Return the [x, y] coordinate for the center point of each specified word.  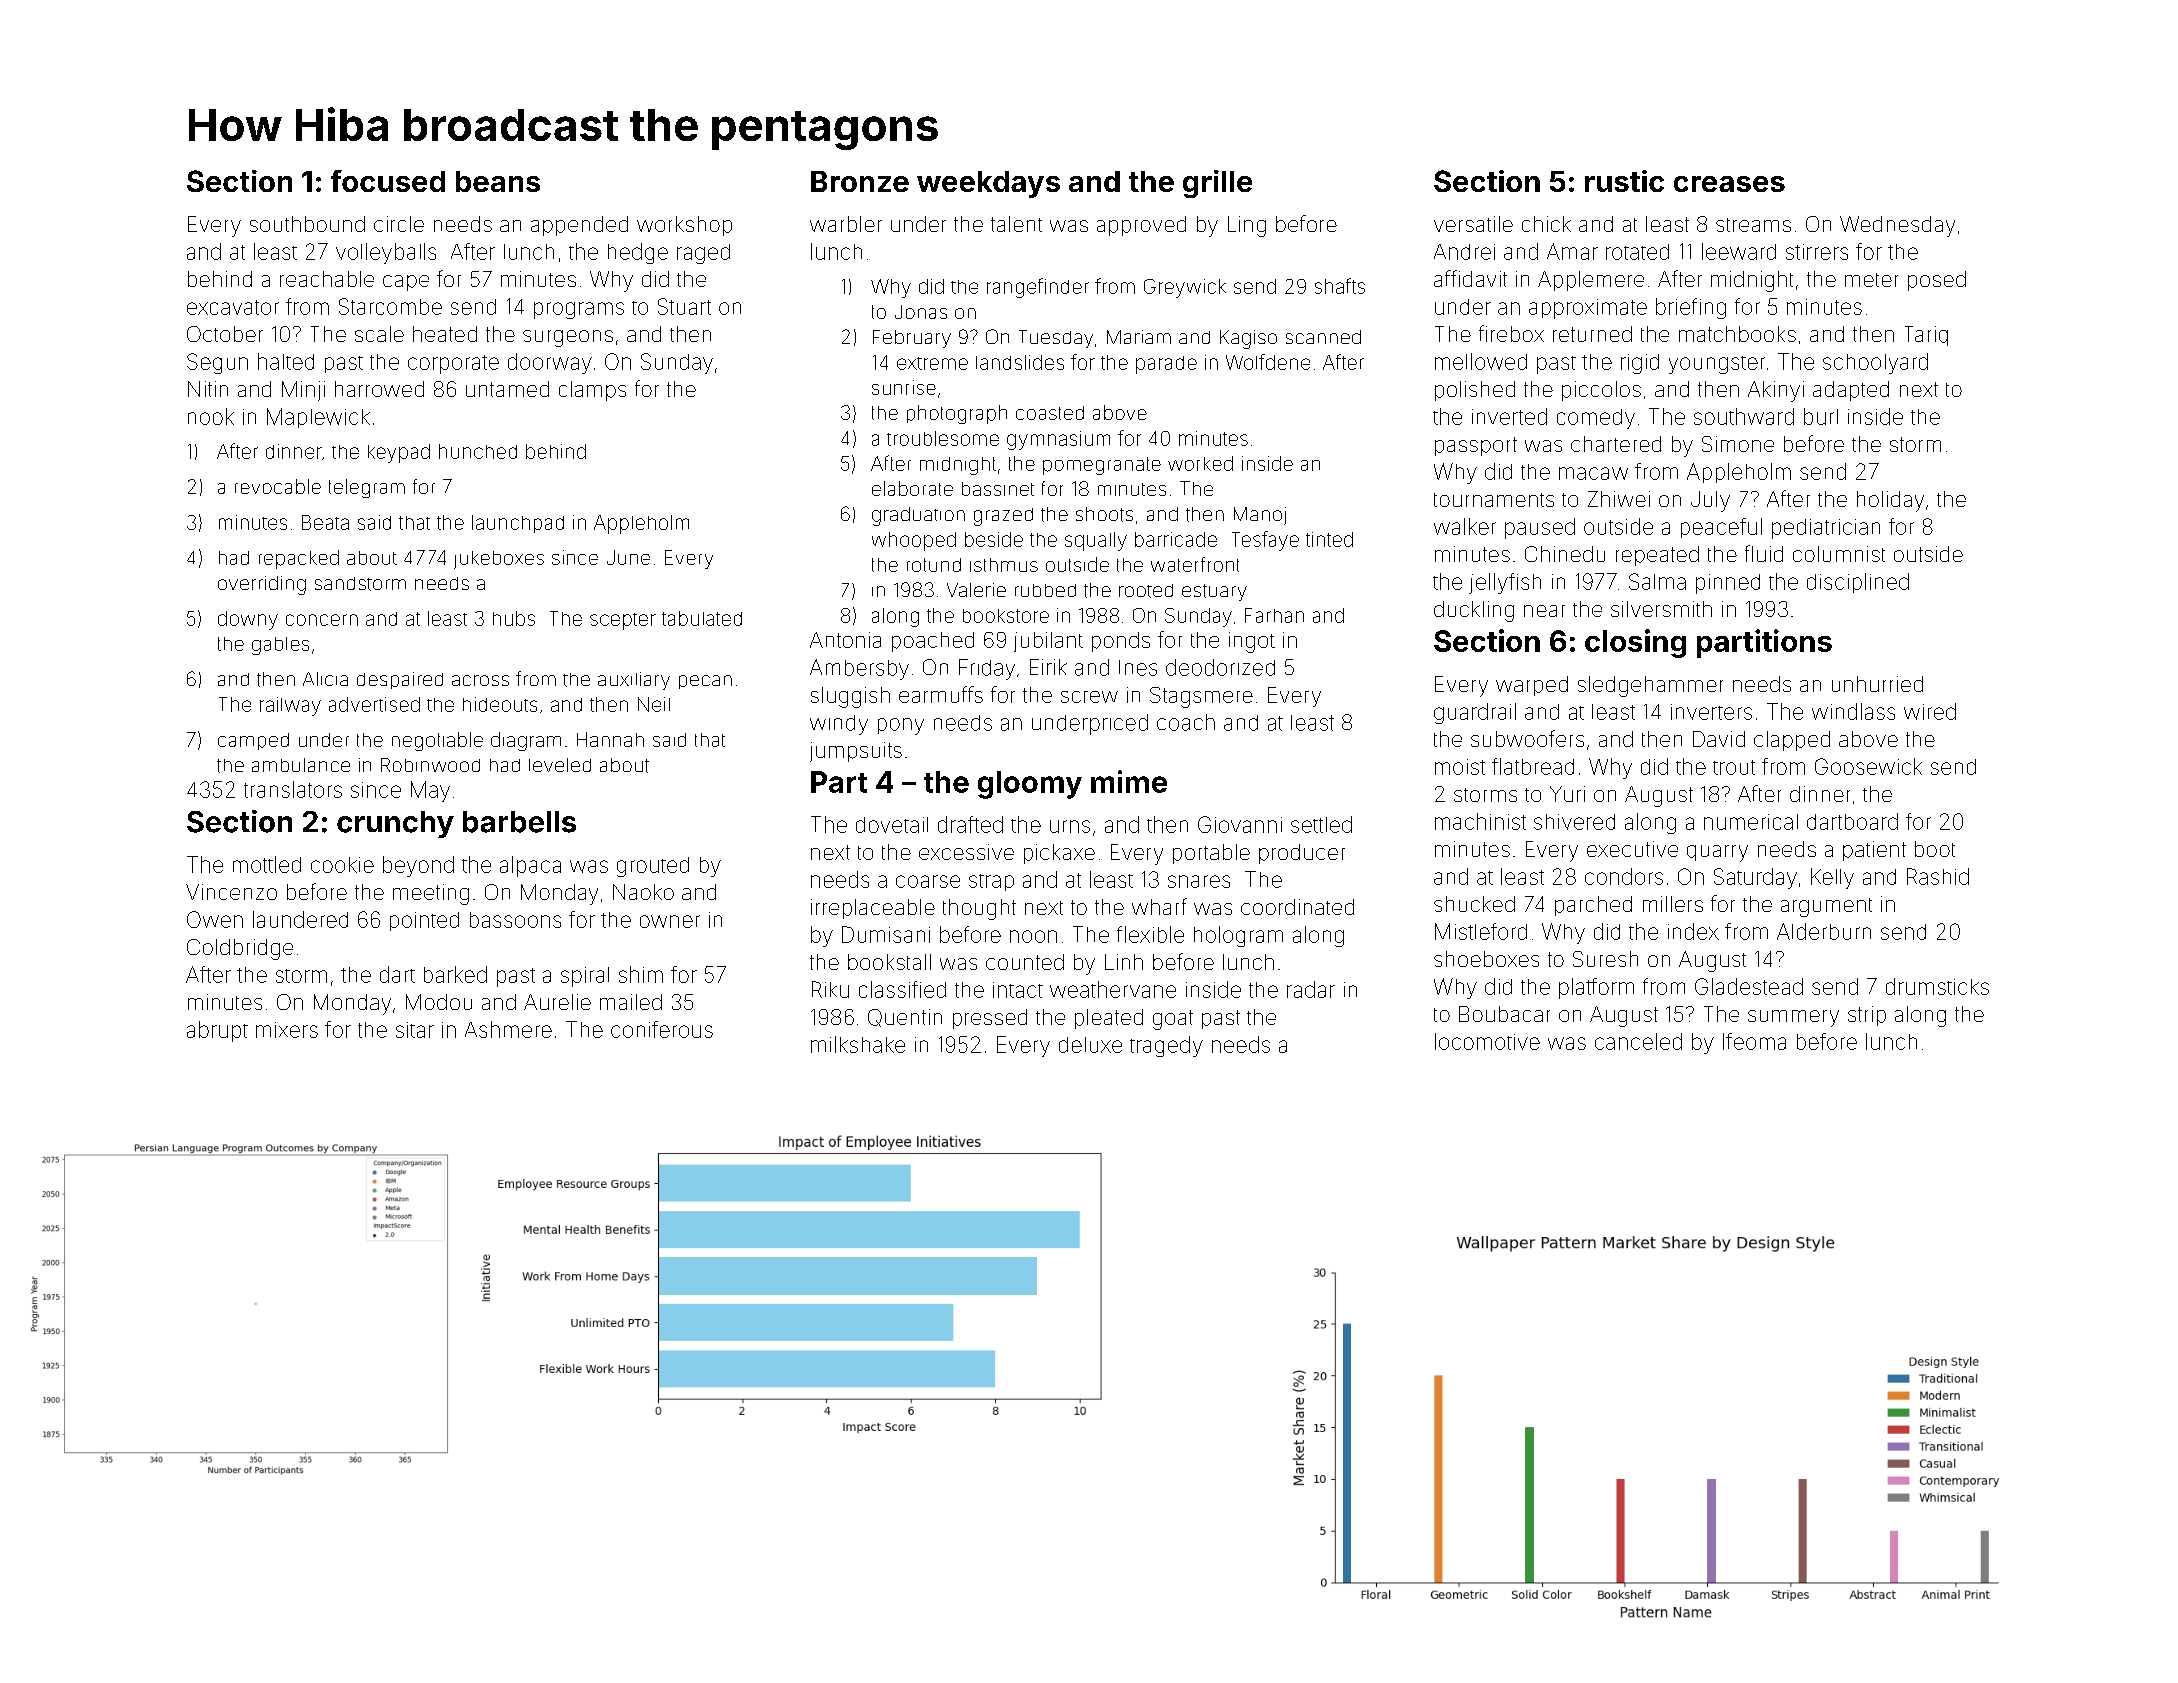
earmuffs [941, 694]
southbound [307, 224]
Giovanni [1240, 824]
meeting [431, 894]
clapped [1792, 741]
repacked [299, 559]
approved [1141, 226]
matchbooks [1737, 334]
